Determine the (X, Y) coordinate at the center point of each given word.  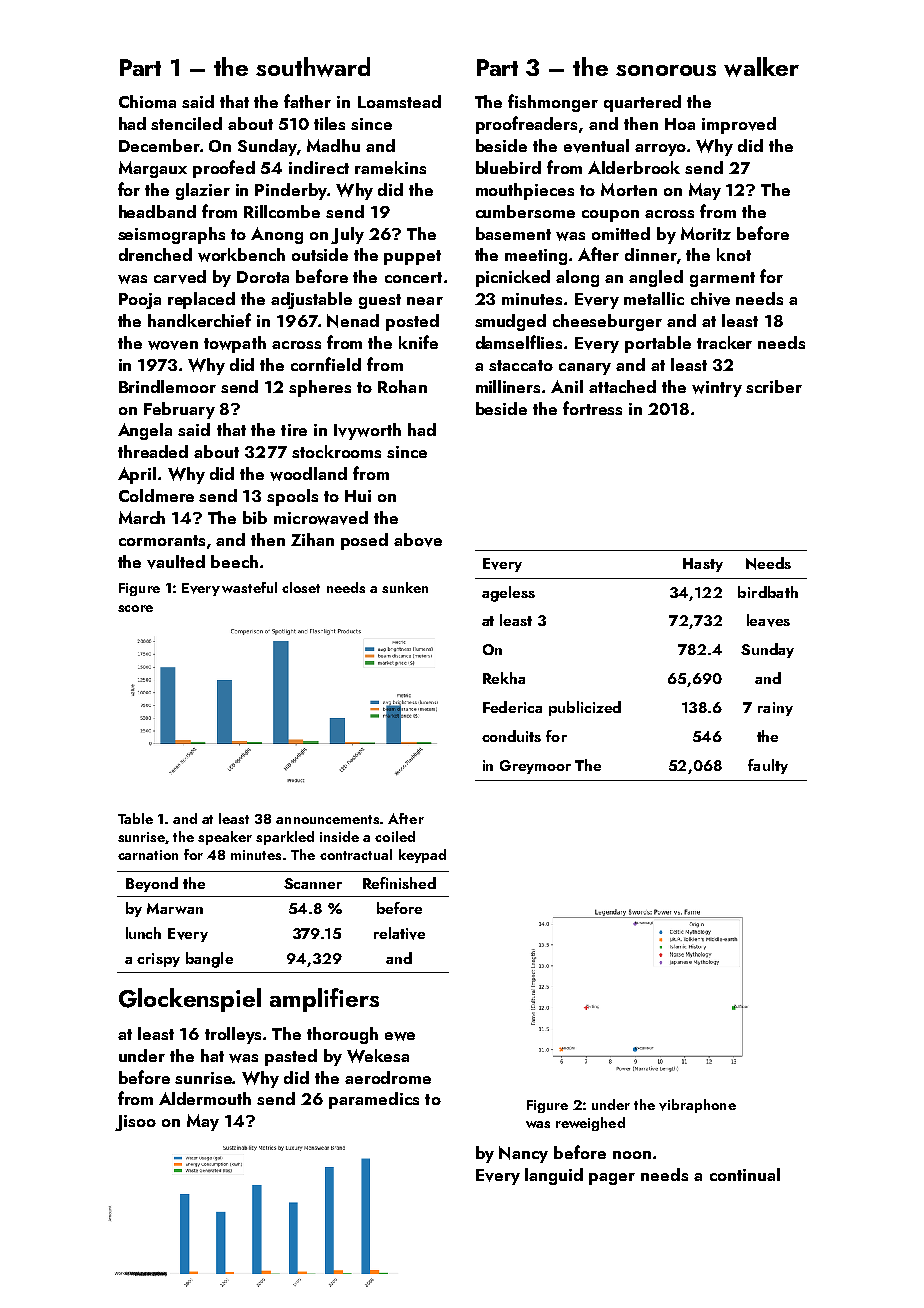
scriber (774, 386)
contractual (356, 854)
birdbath (768, 592)
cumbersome (525, 211)
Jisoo (135, 1123)
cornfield (326, 364)
